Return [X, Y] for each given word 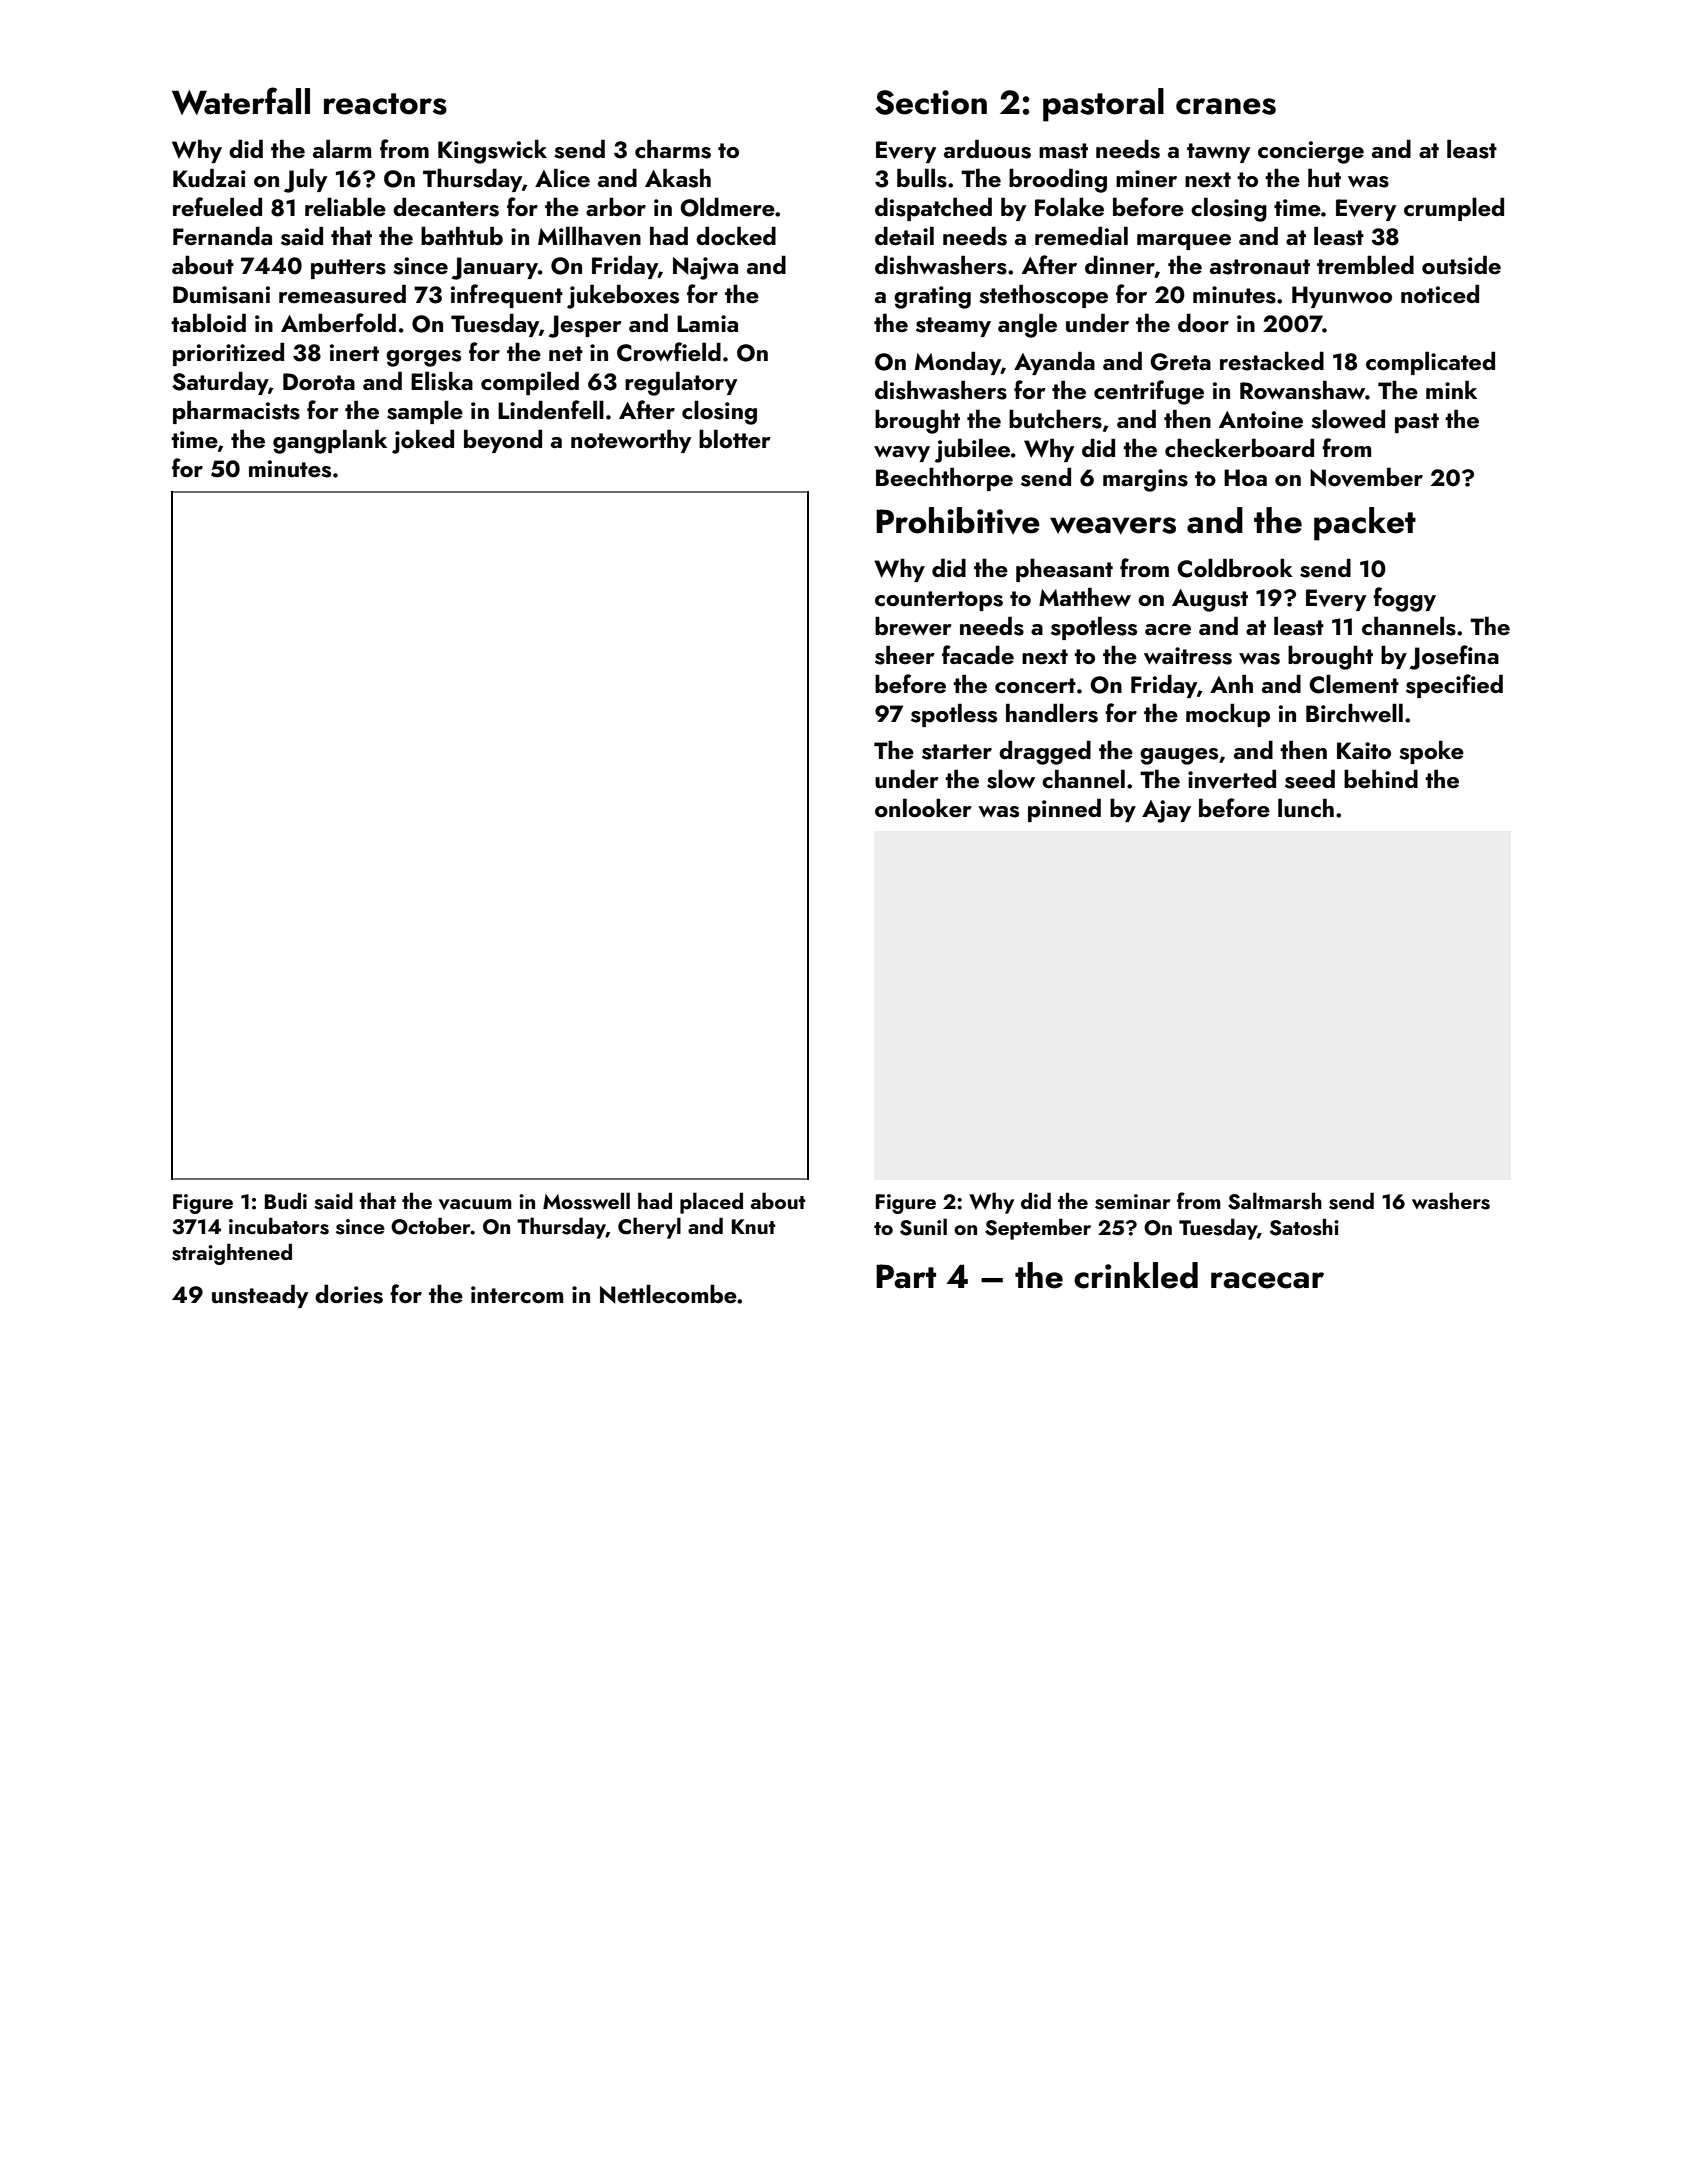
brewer [913, 625]
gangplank [330, 441]
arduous [987, 149]
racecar [1267, 1280]
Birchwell [1354, 712]
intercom [517, 1294]
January [495, 268]
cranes [1226, 106]
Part [906, 1276]
